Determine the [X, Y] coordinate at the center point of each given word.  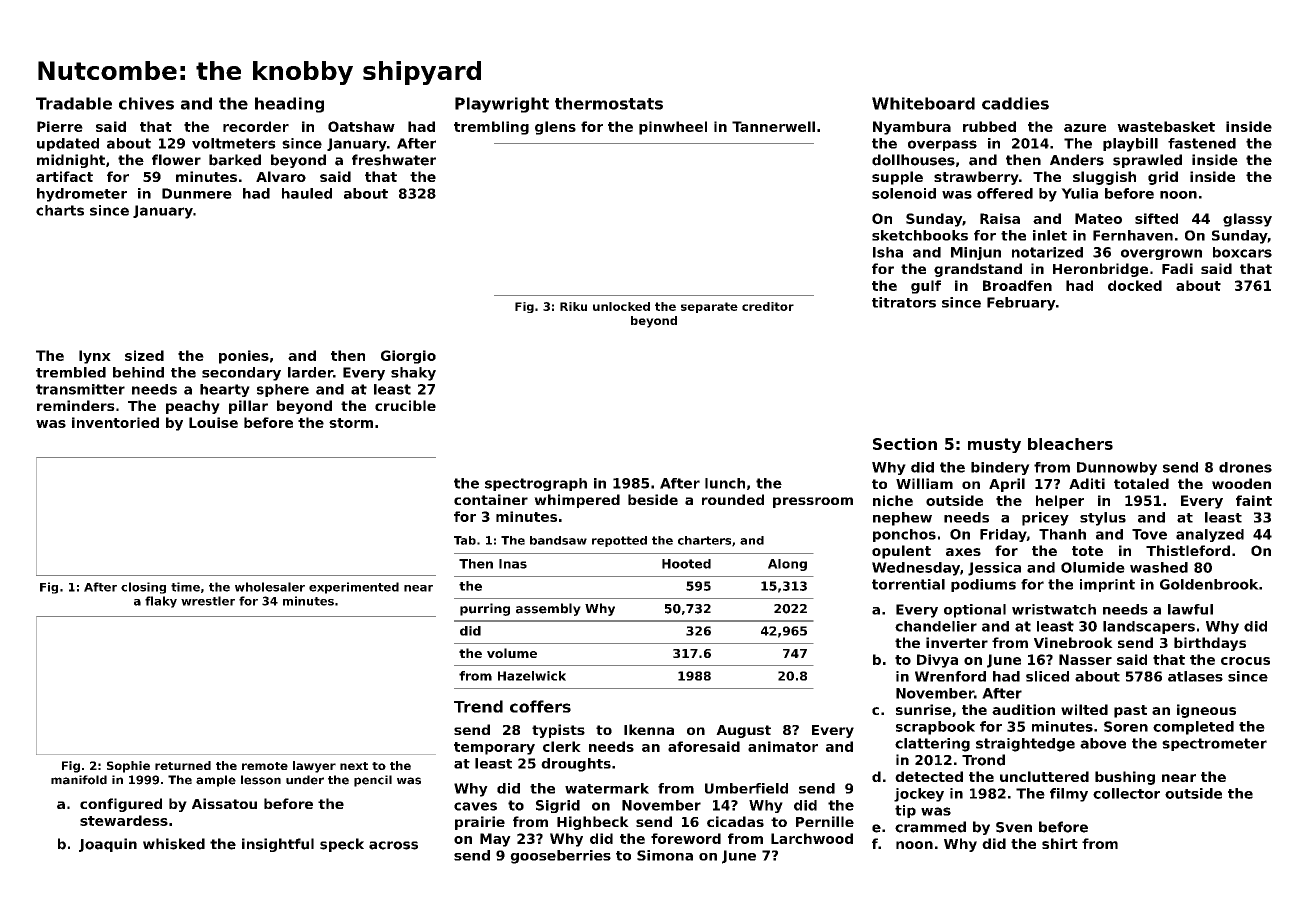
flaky [161, 602]
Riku [573, 306]
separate [709, 307]
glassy [1247, 220]
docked [1135, 285]
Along [787, 565]
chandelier [936, 626]
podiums [983, 585]
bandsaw [558, 540]
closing [143, 588]
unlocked [621, 306]
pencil [373, 781]
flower [176, 160]
